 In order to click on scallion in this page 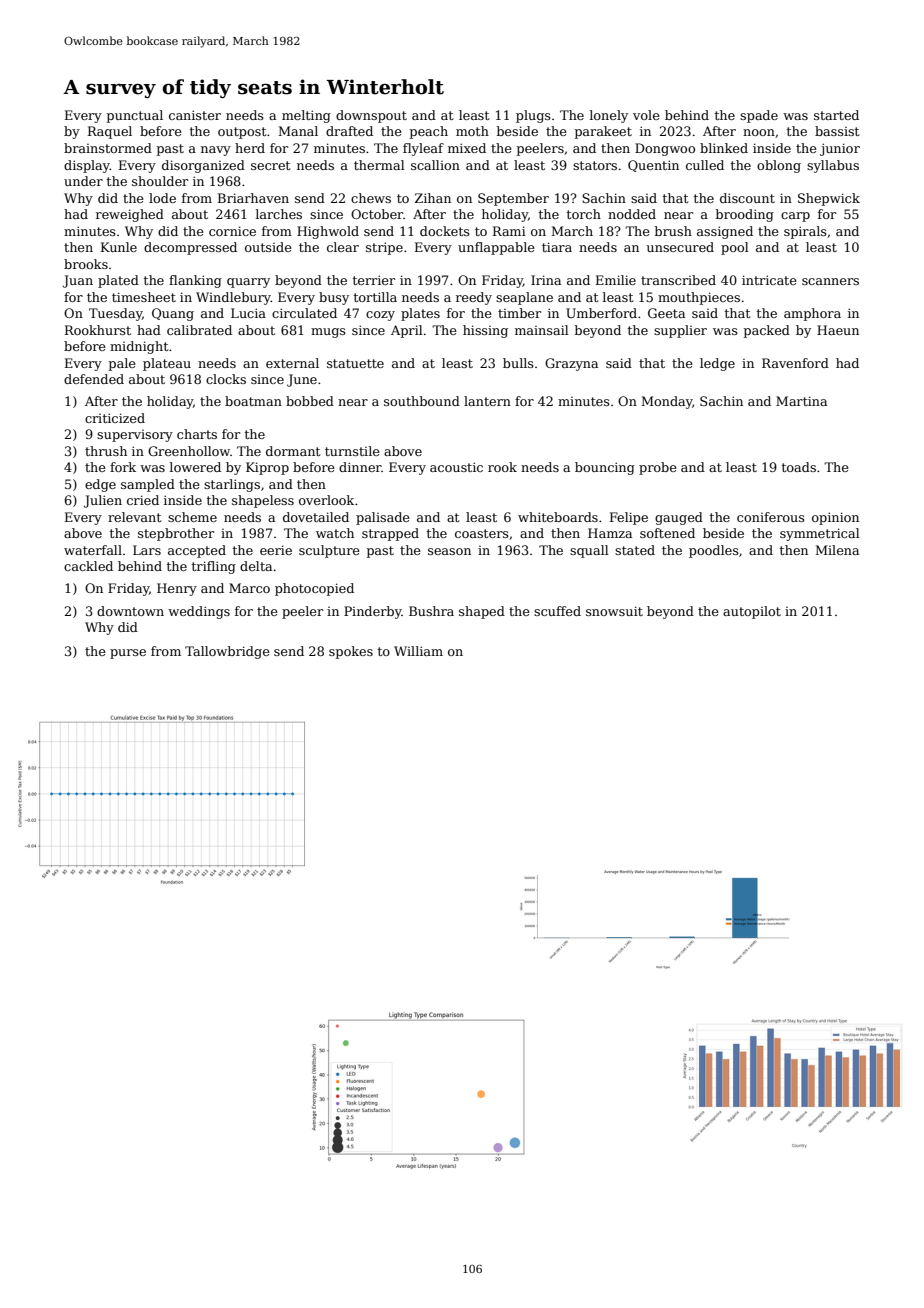, I will do `click(435, 165)`.
